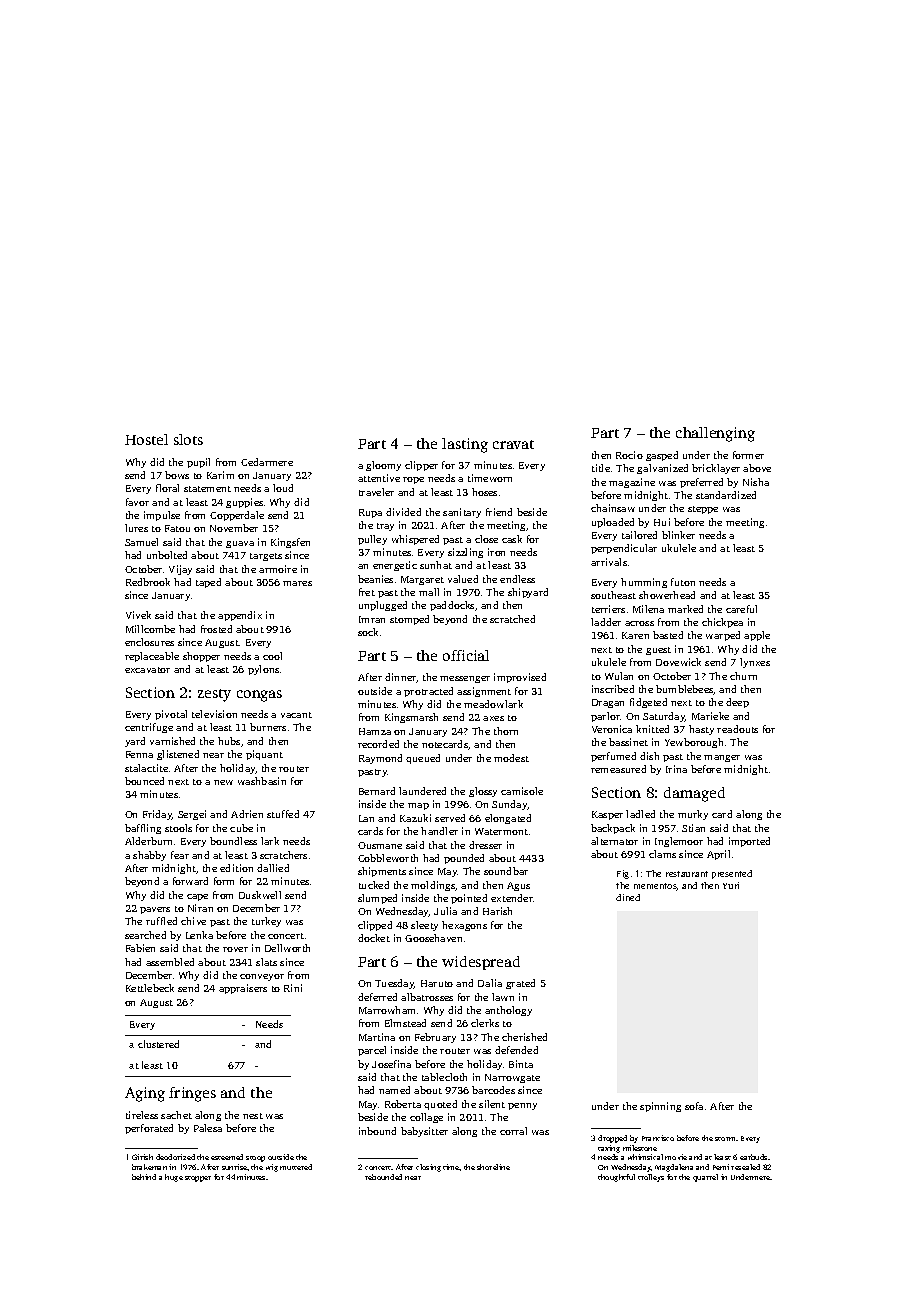  I want to click on thorn, so click(506, 731).
